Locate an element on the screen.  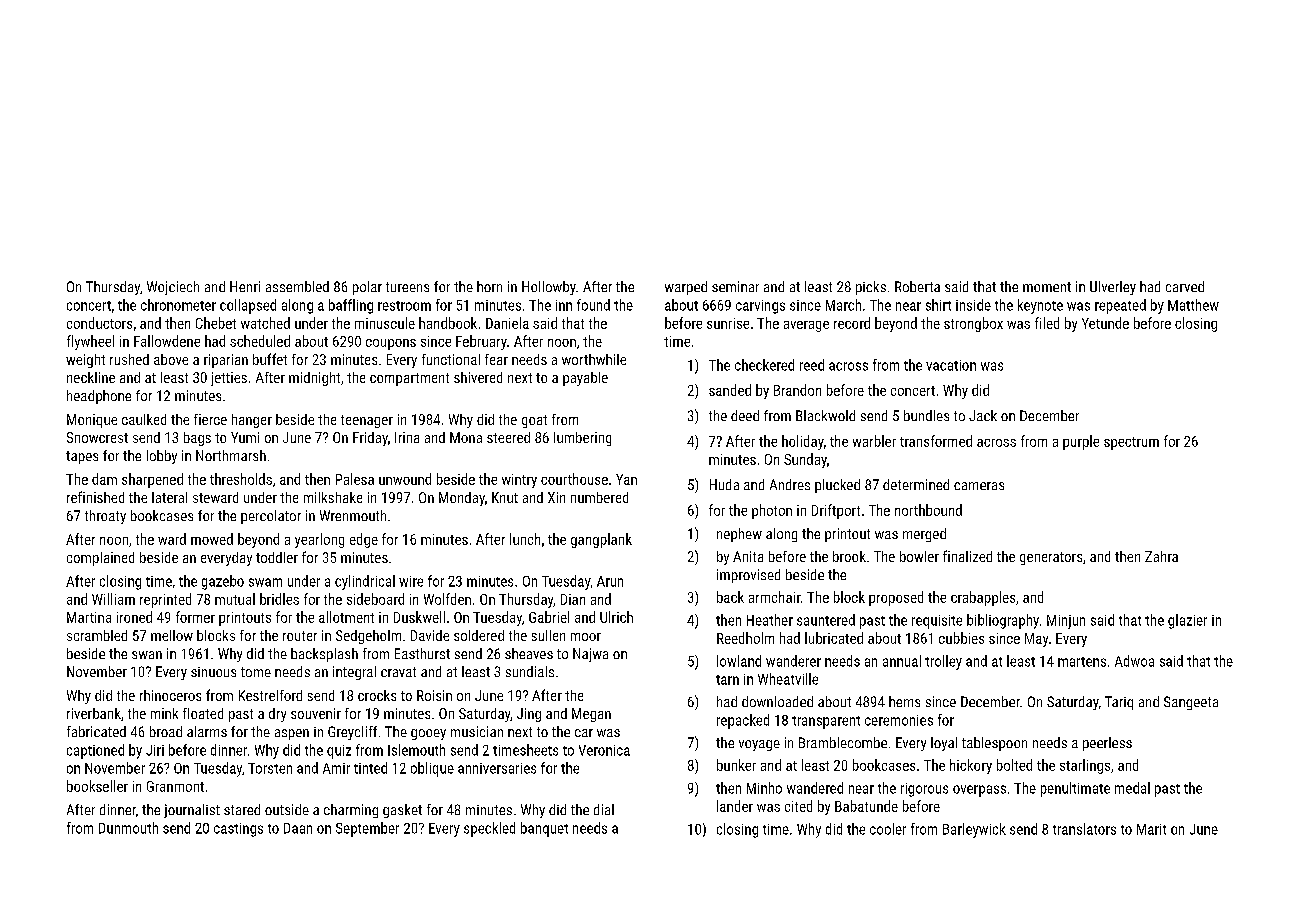
chronometer is located at coordinates (178, 305).
